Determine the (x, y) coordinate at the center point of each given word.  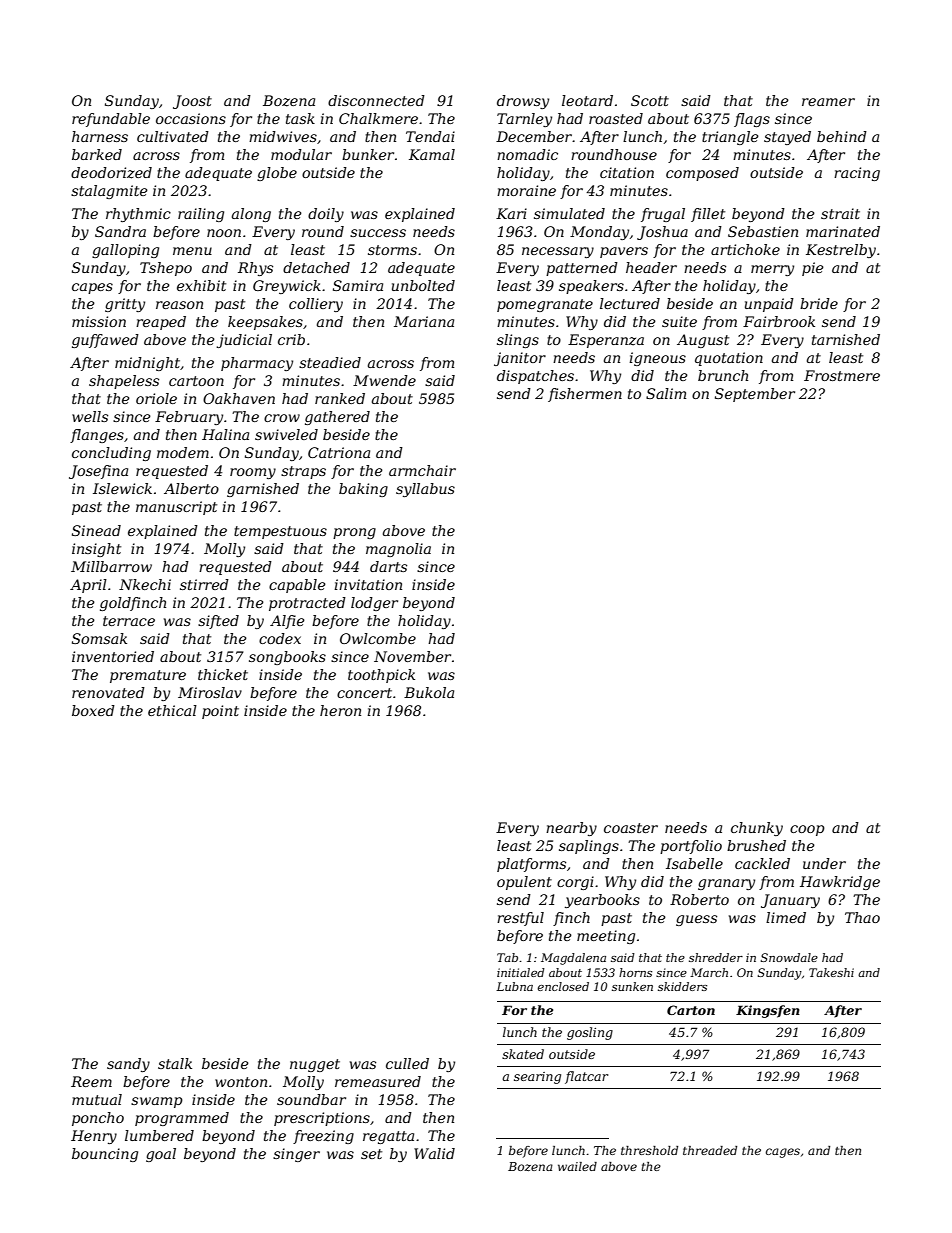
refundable (111, 120)
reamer (828, 102)
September (755, 395)
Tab (507, 957)
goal (161, 1155)
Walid (434, 1153)
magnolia (398, 550)
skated (523, 1054)
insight (96, 550)
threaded (710, 1150)
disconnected (376, 100)
